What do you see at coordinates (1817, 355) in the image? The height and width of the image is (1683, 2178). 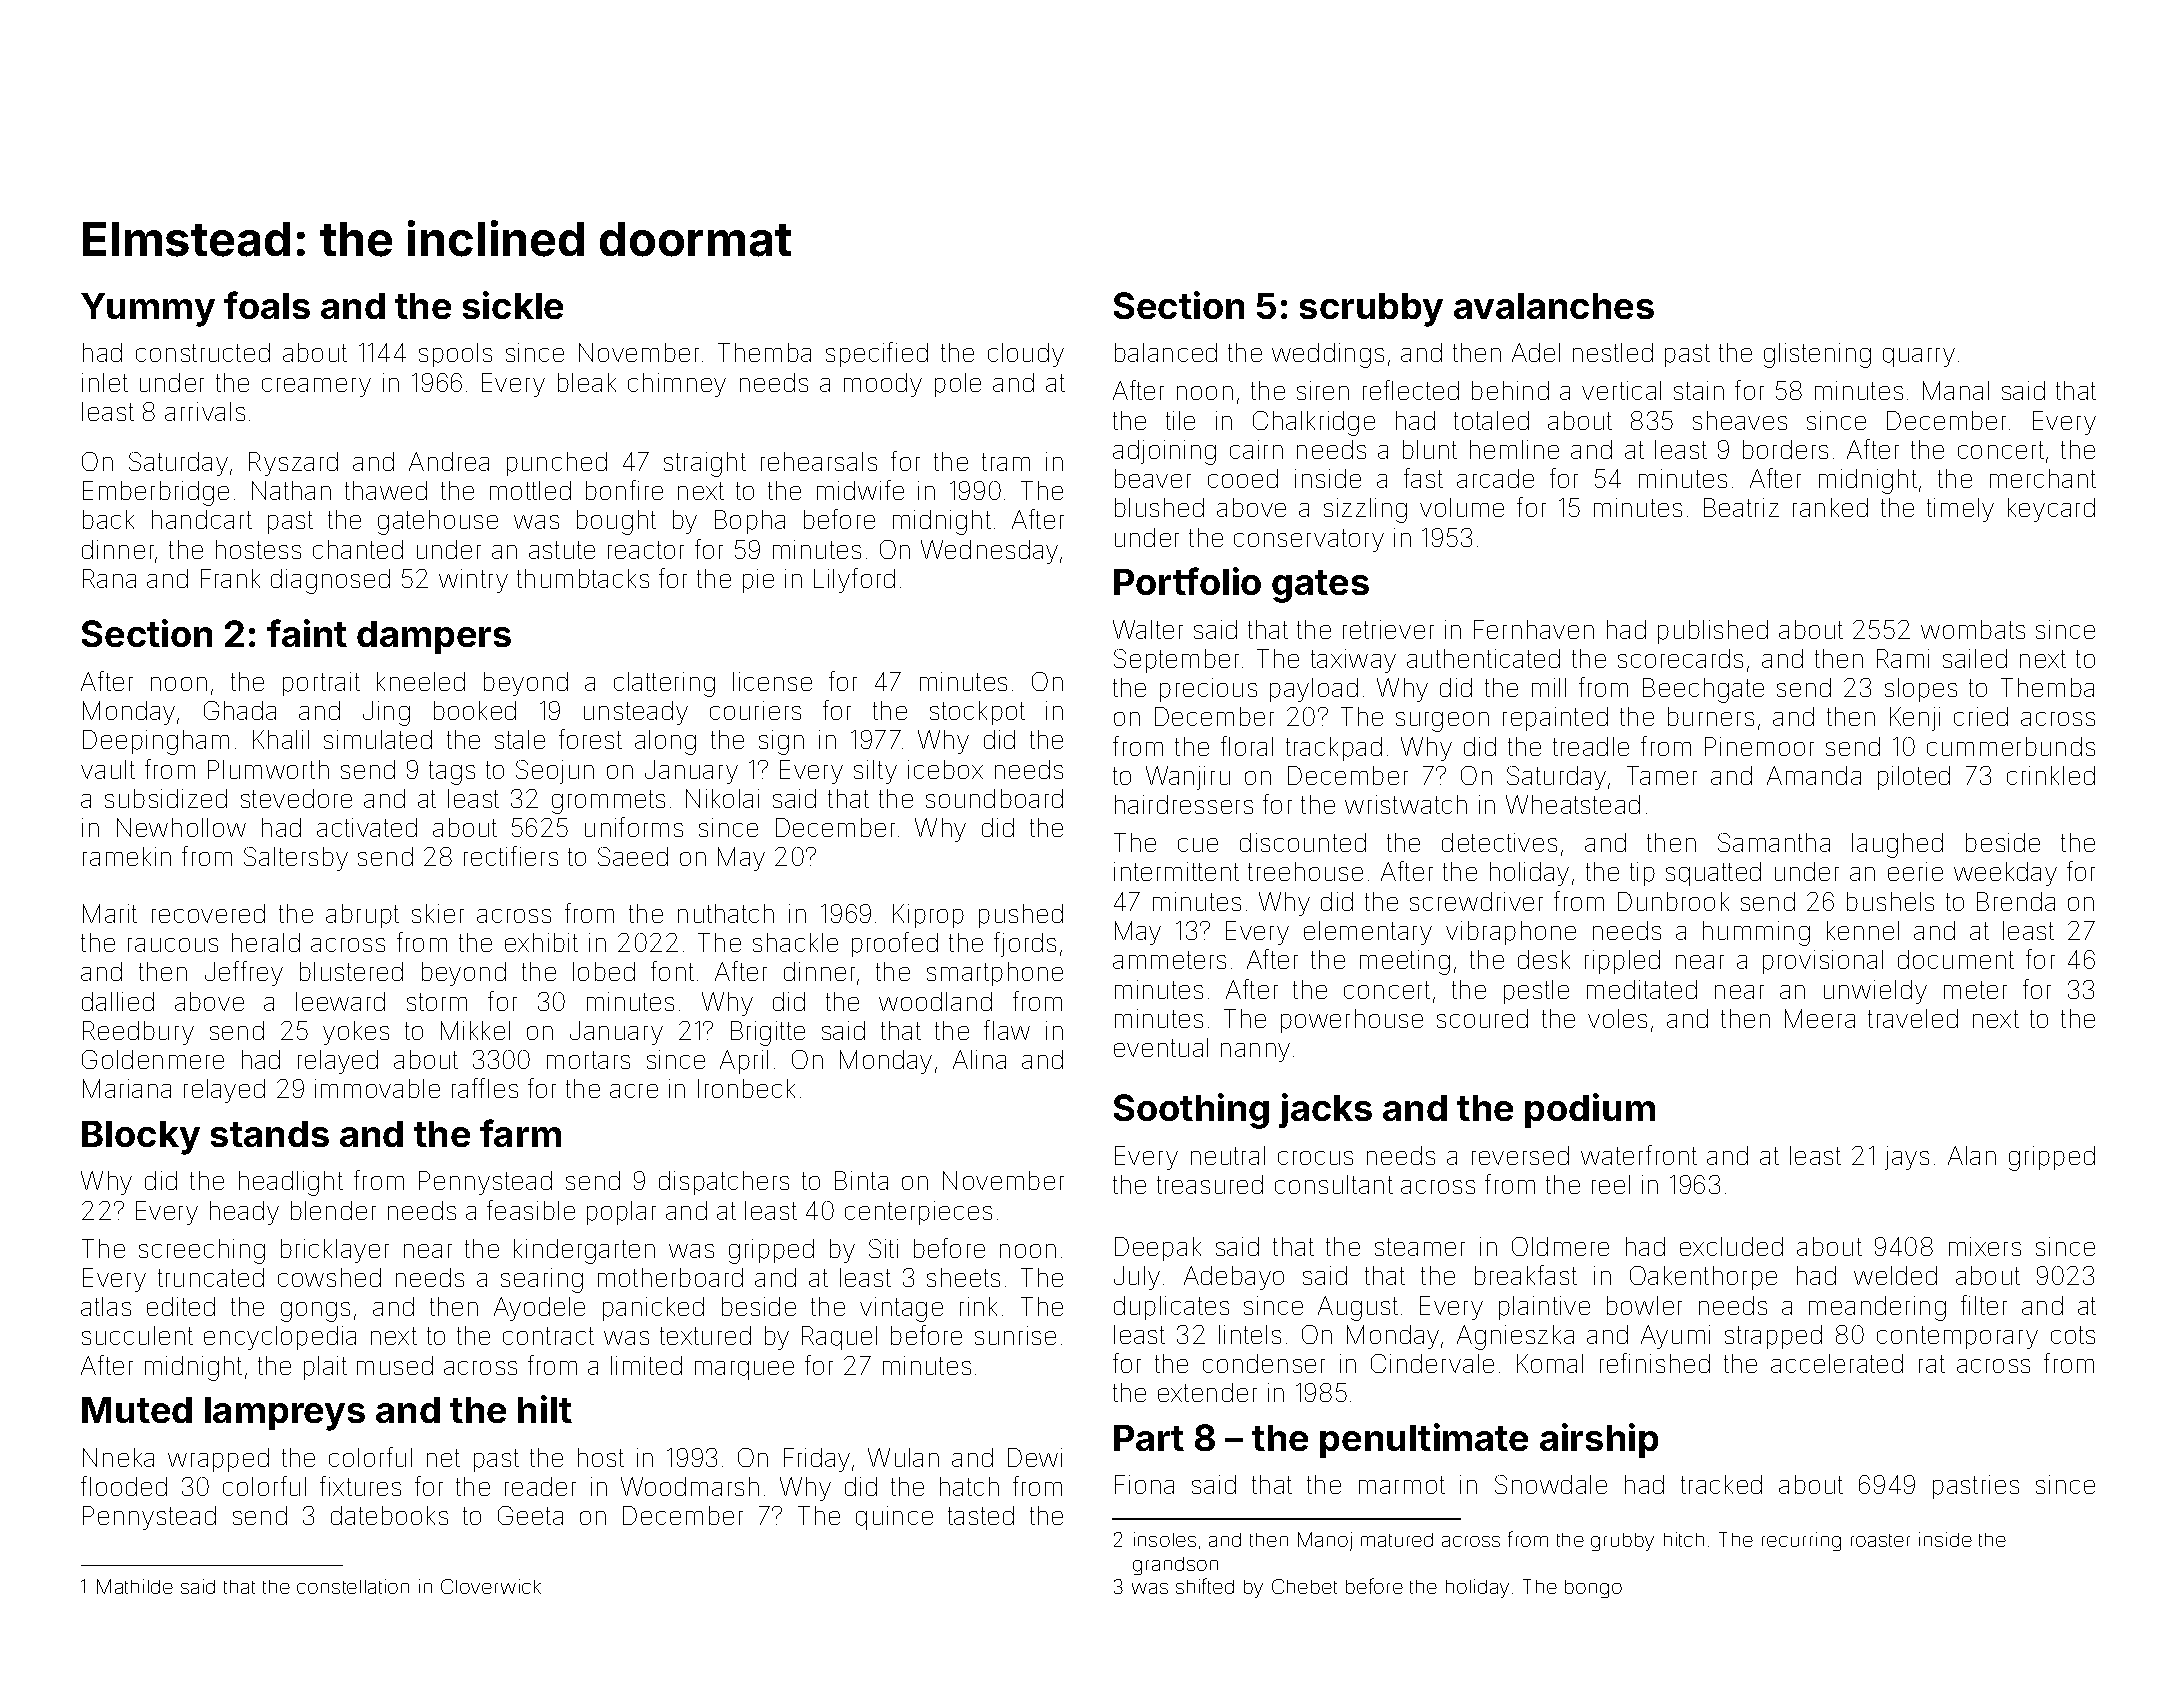 I see `glistening` at bounding box center [1817, 355].
